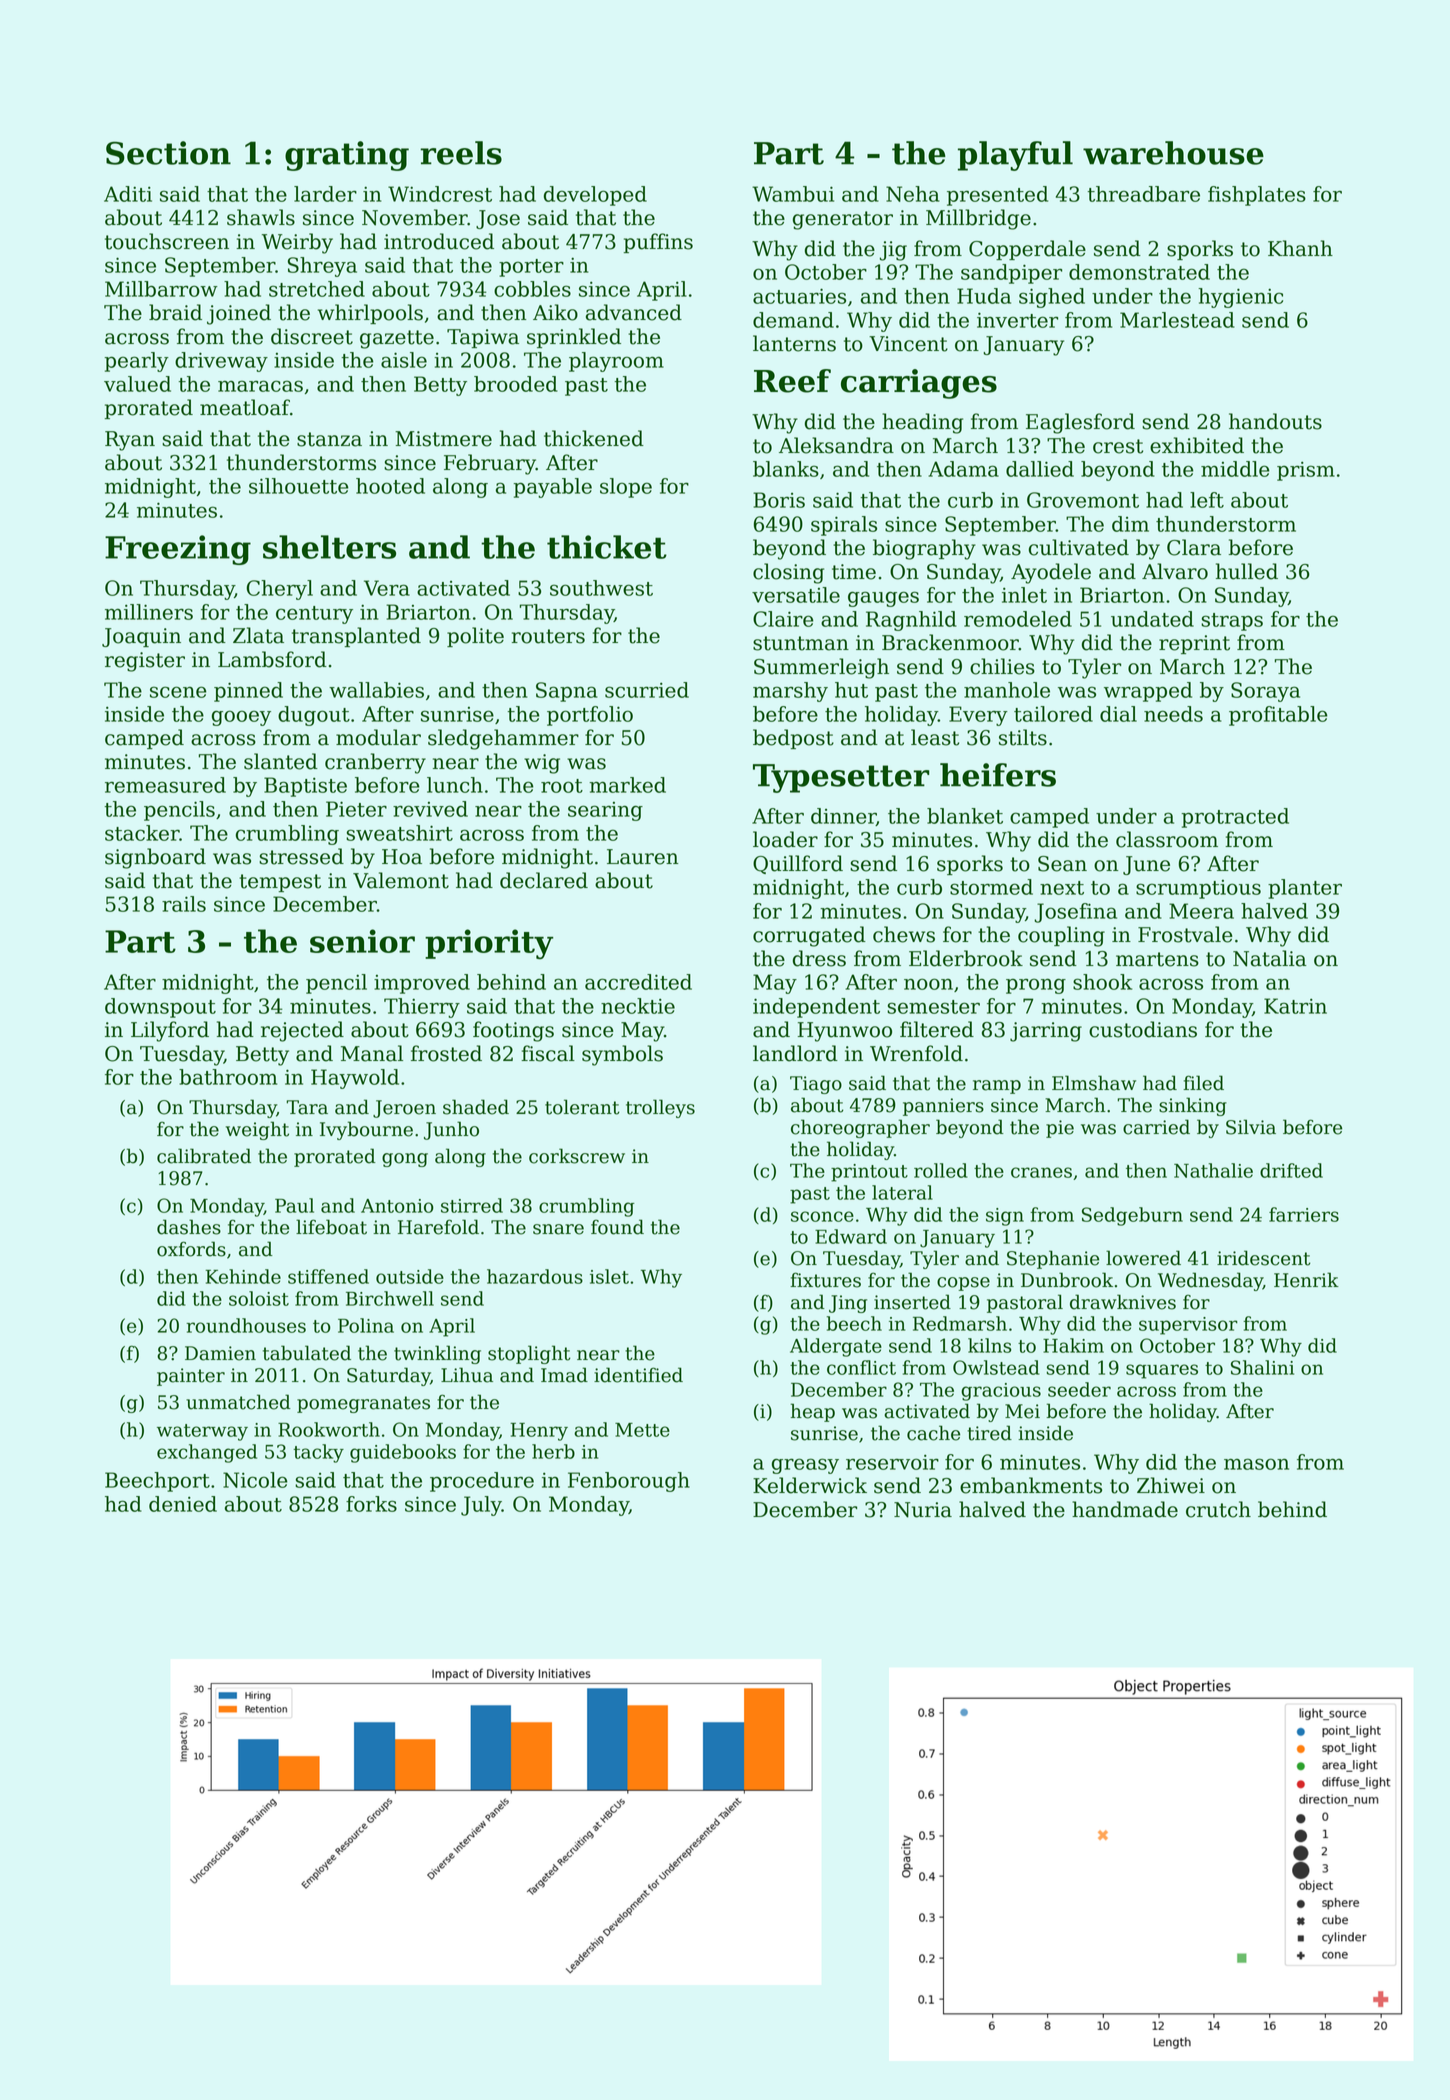  What do you see at coordinates (1015, 156) in the document?
I see `playful` at bounding box center [1015, 156].
